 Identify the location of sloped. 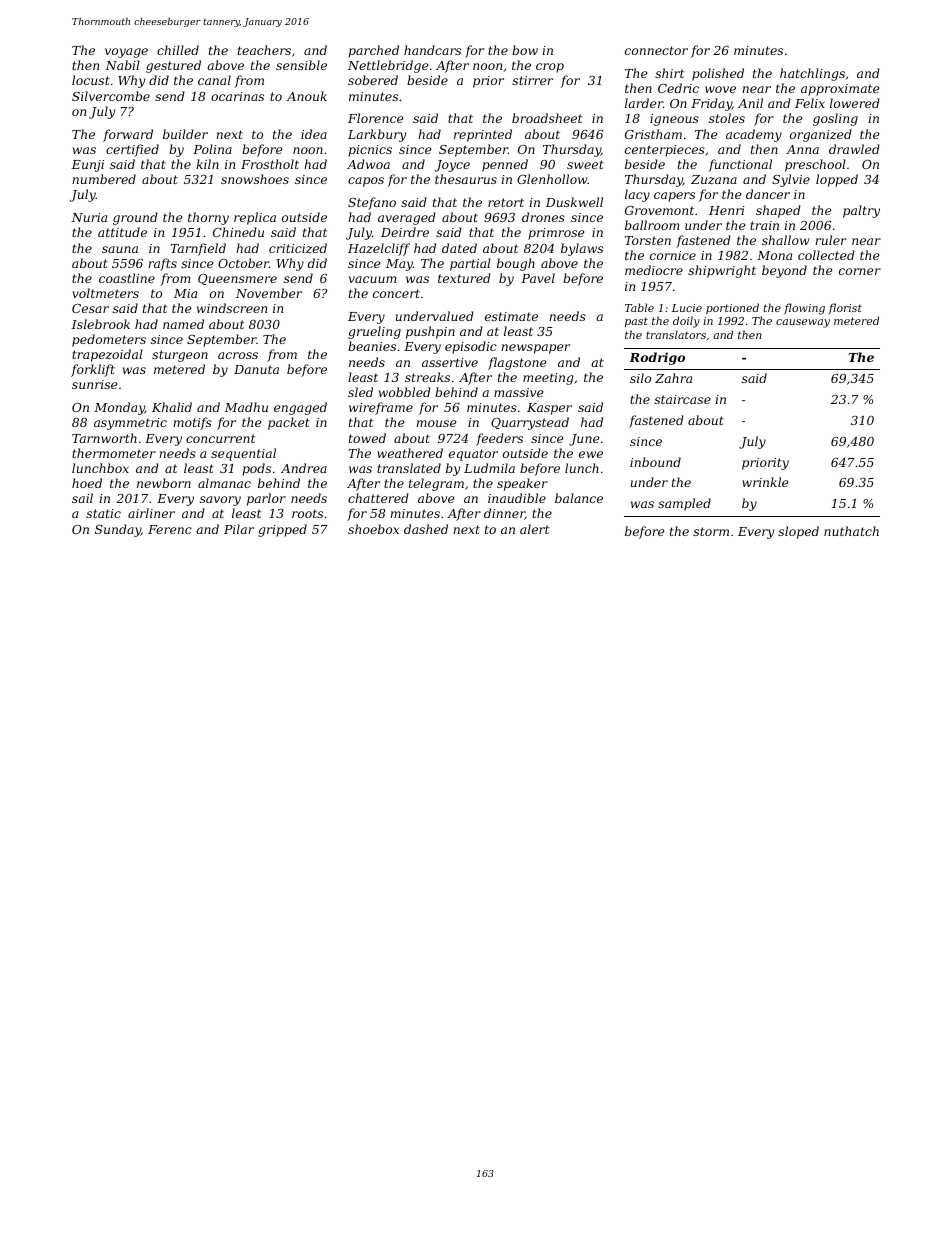
(798, 532).
